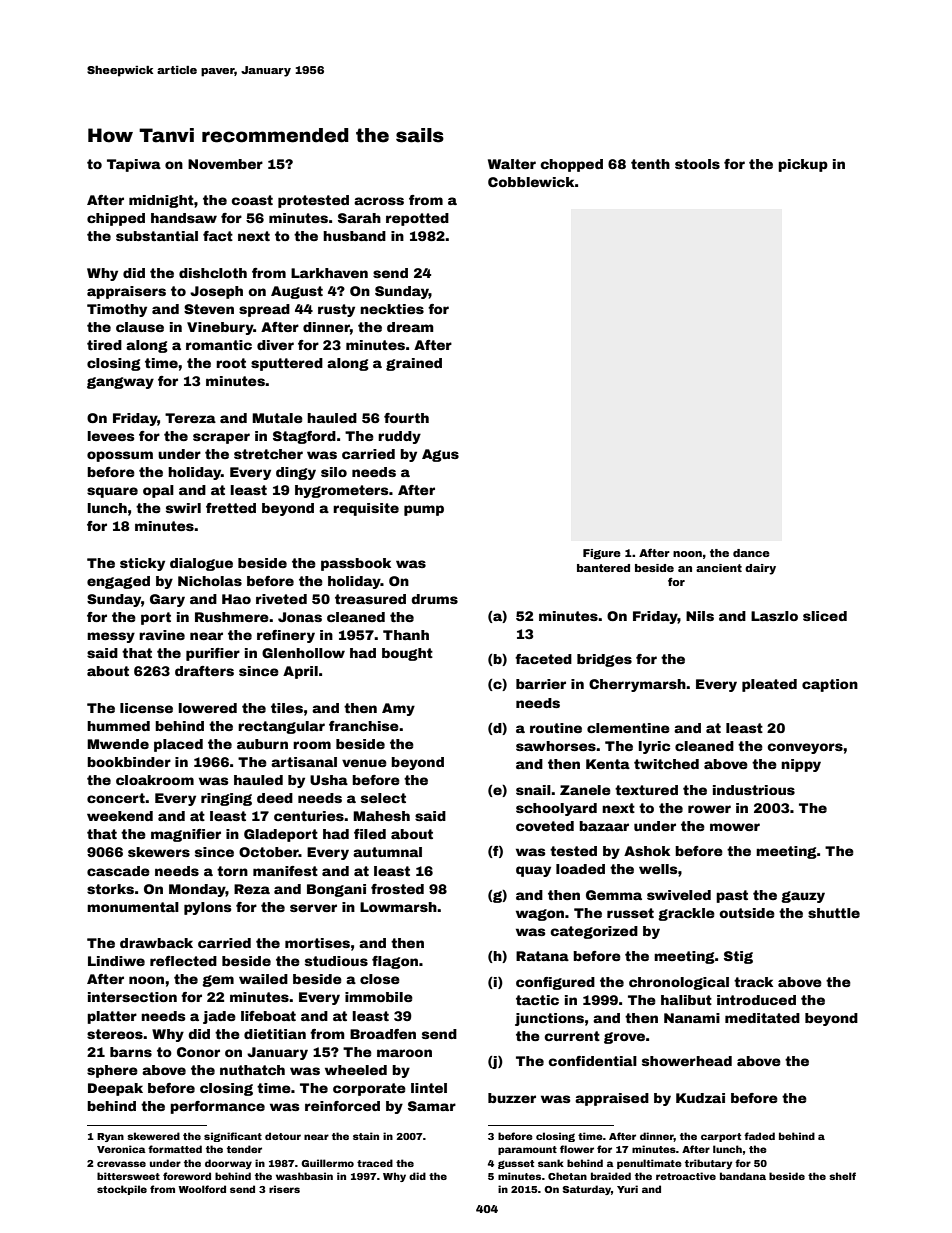  Describe the element at coordinates (379, 201) in the document. I see `across` at that location.
